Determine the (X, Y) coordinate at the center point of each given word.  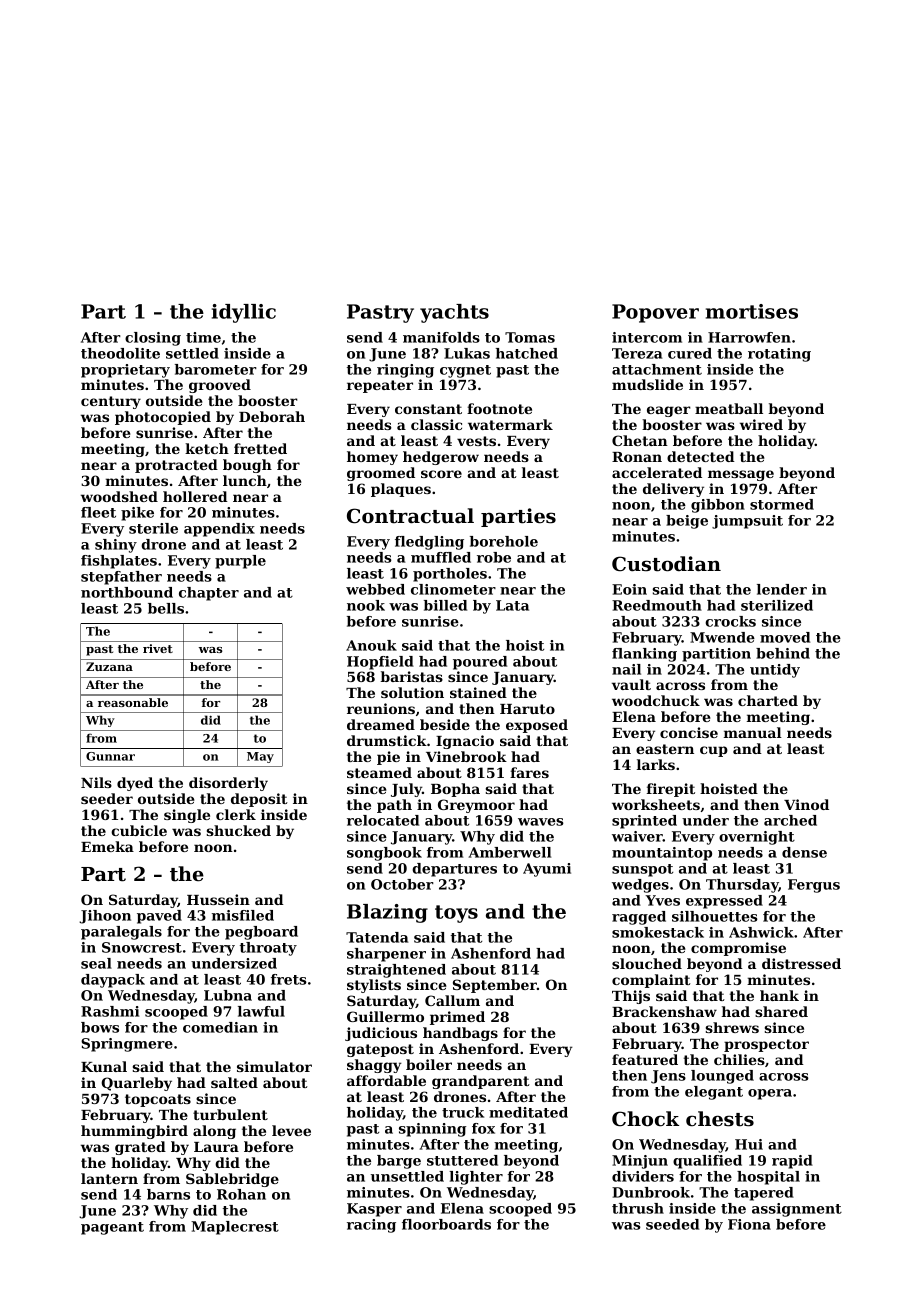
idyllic (244, 313)
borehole (504, 541)
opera (770, 1094)
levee (291, 1130)
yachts (454, 313)
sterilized (777, 605)
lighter (476, 1178)
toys (456, 914)
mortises (752, 311)
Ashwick (761, 932)
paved (159, 917)
